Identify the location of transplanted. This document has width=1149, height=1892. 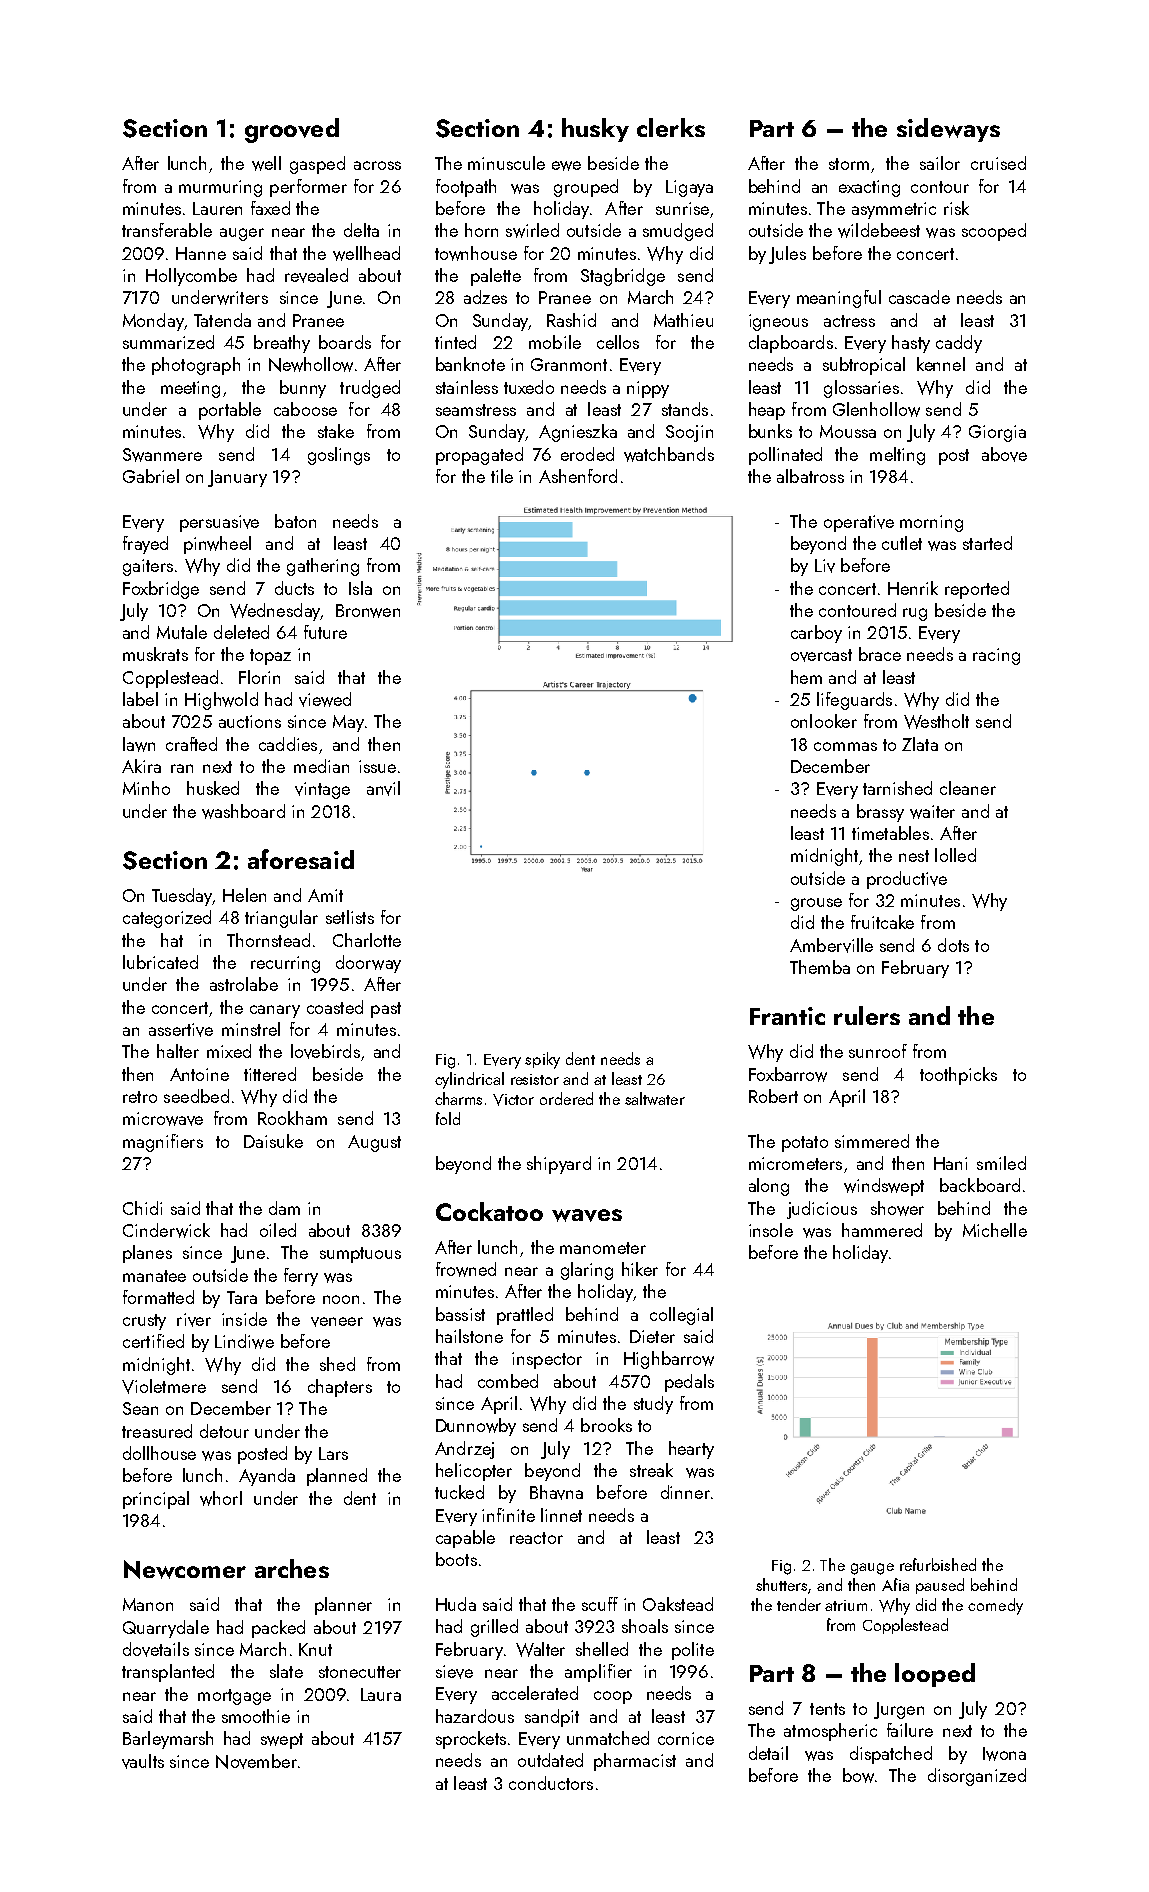
(168, 1673).
